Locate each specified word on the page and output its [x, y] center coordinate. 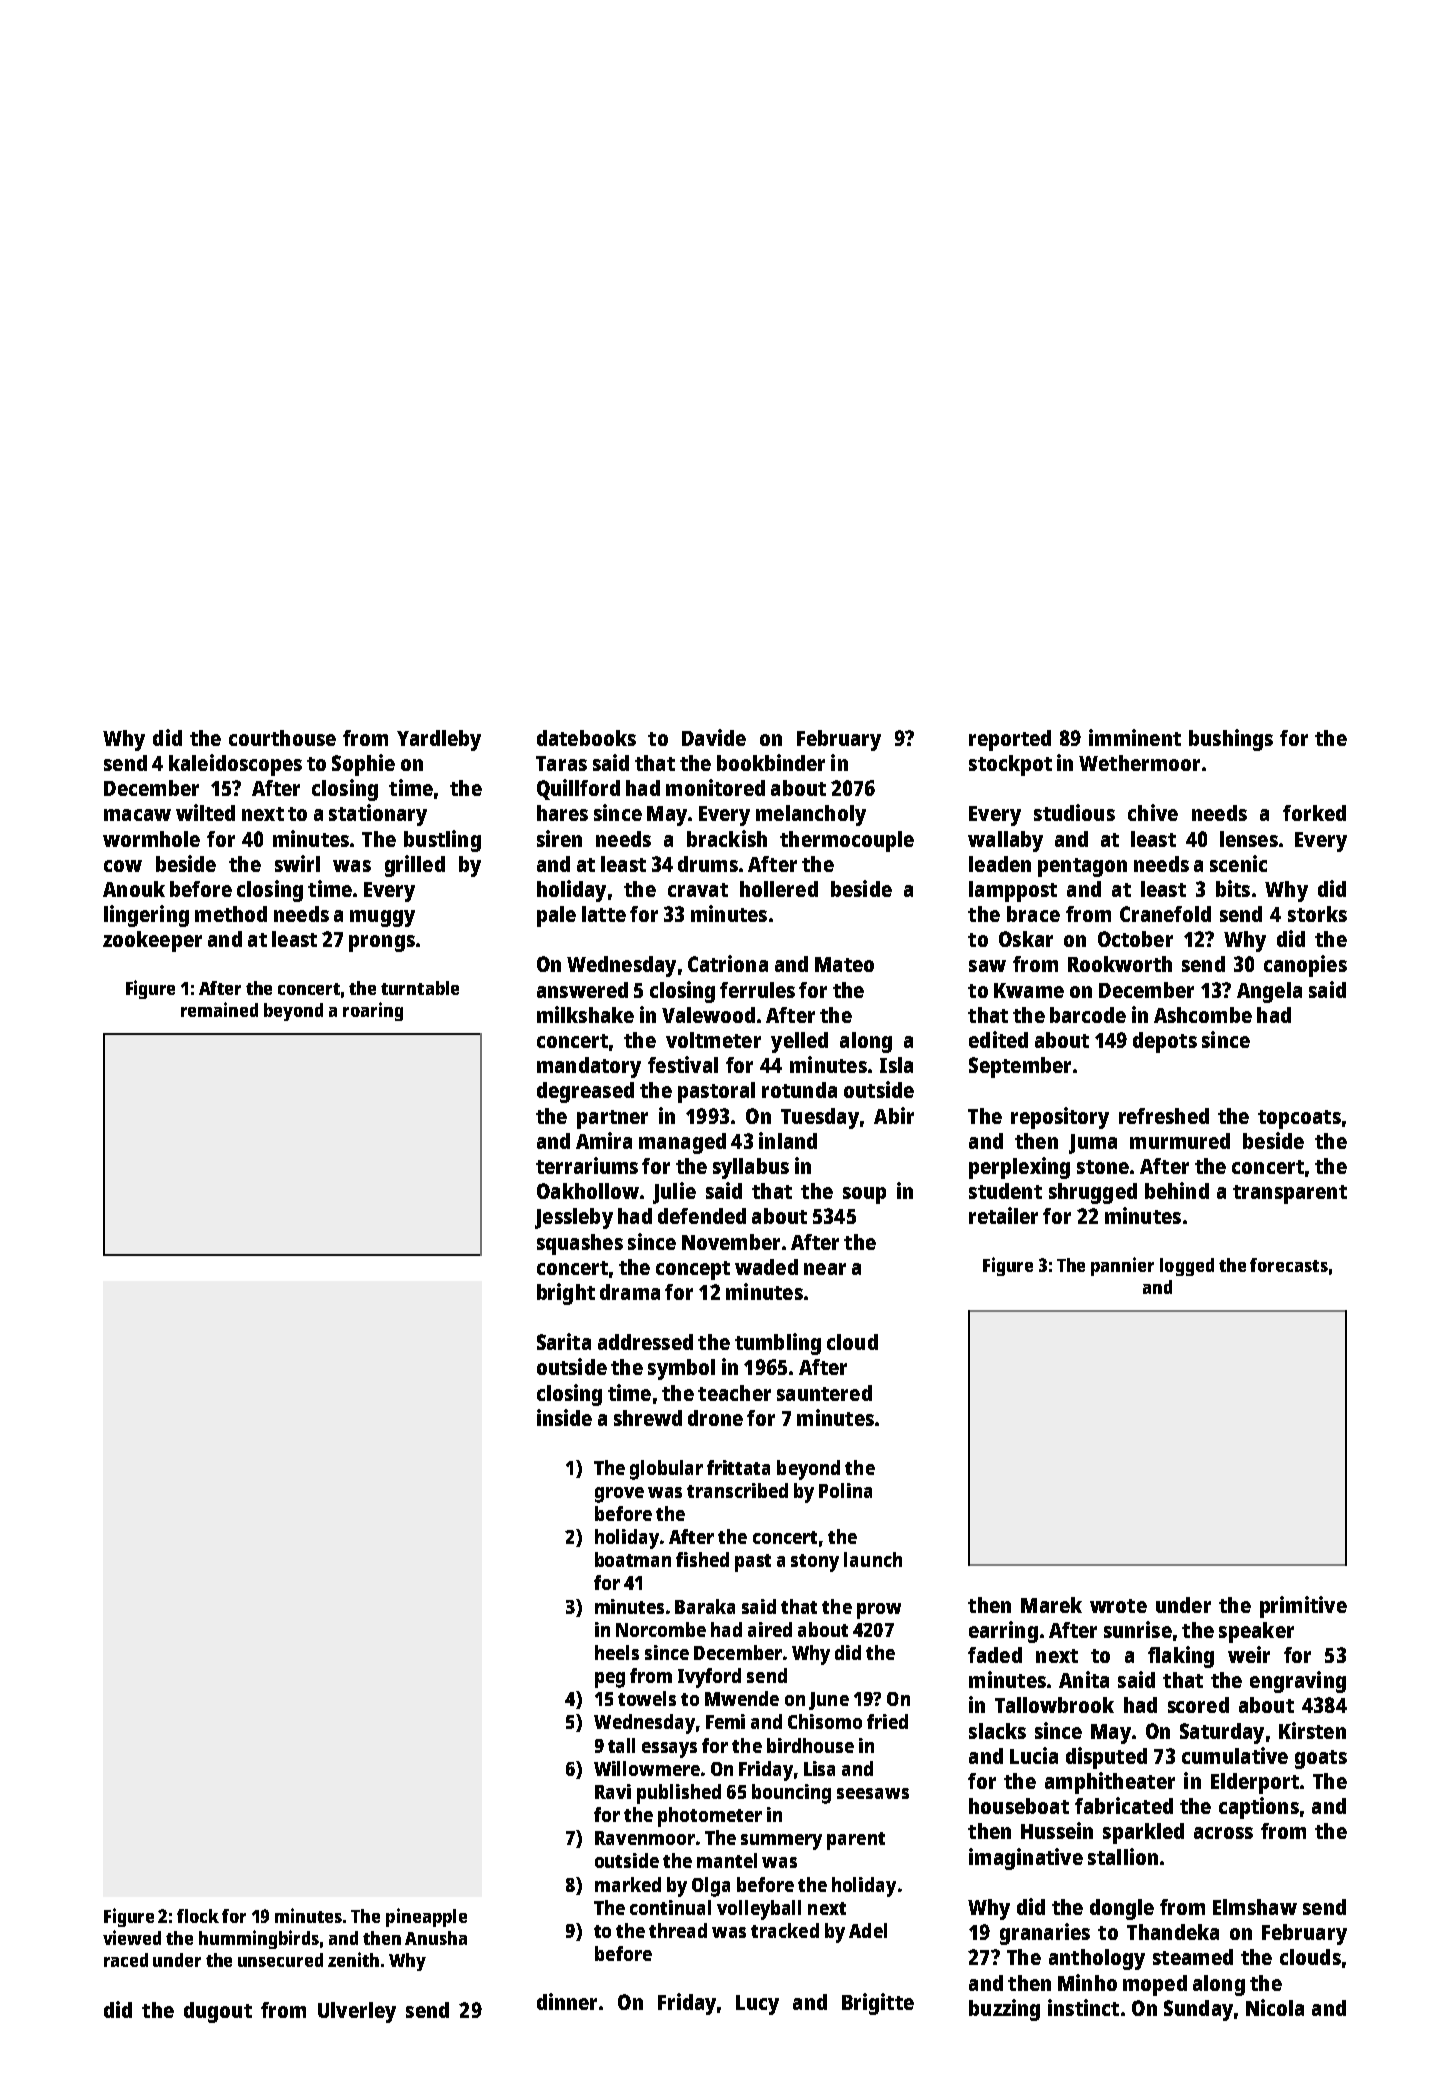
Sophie [363, 765]
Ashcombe [1203, 1015]
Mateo [844, 964]
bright [566, 1294]
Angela [1269, 992]
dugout [218, 2012]
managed [682, 1143]
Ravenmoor [645, 1838]
